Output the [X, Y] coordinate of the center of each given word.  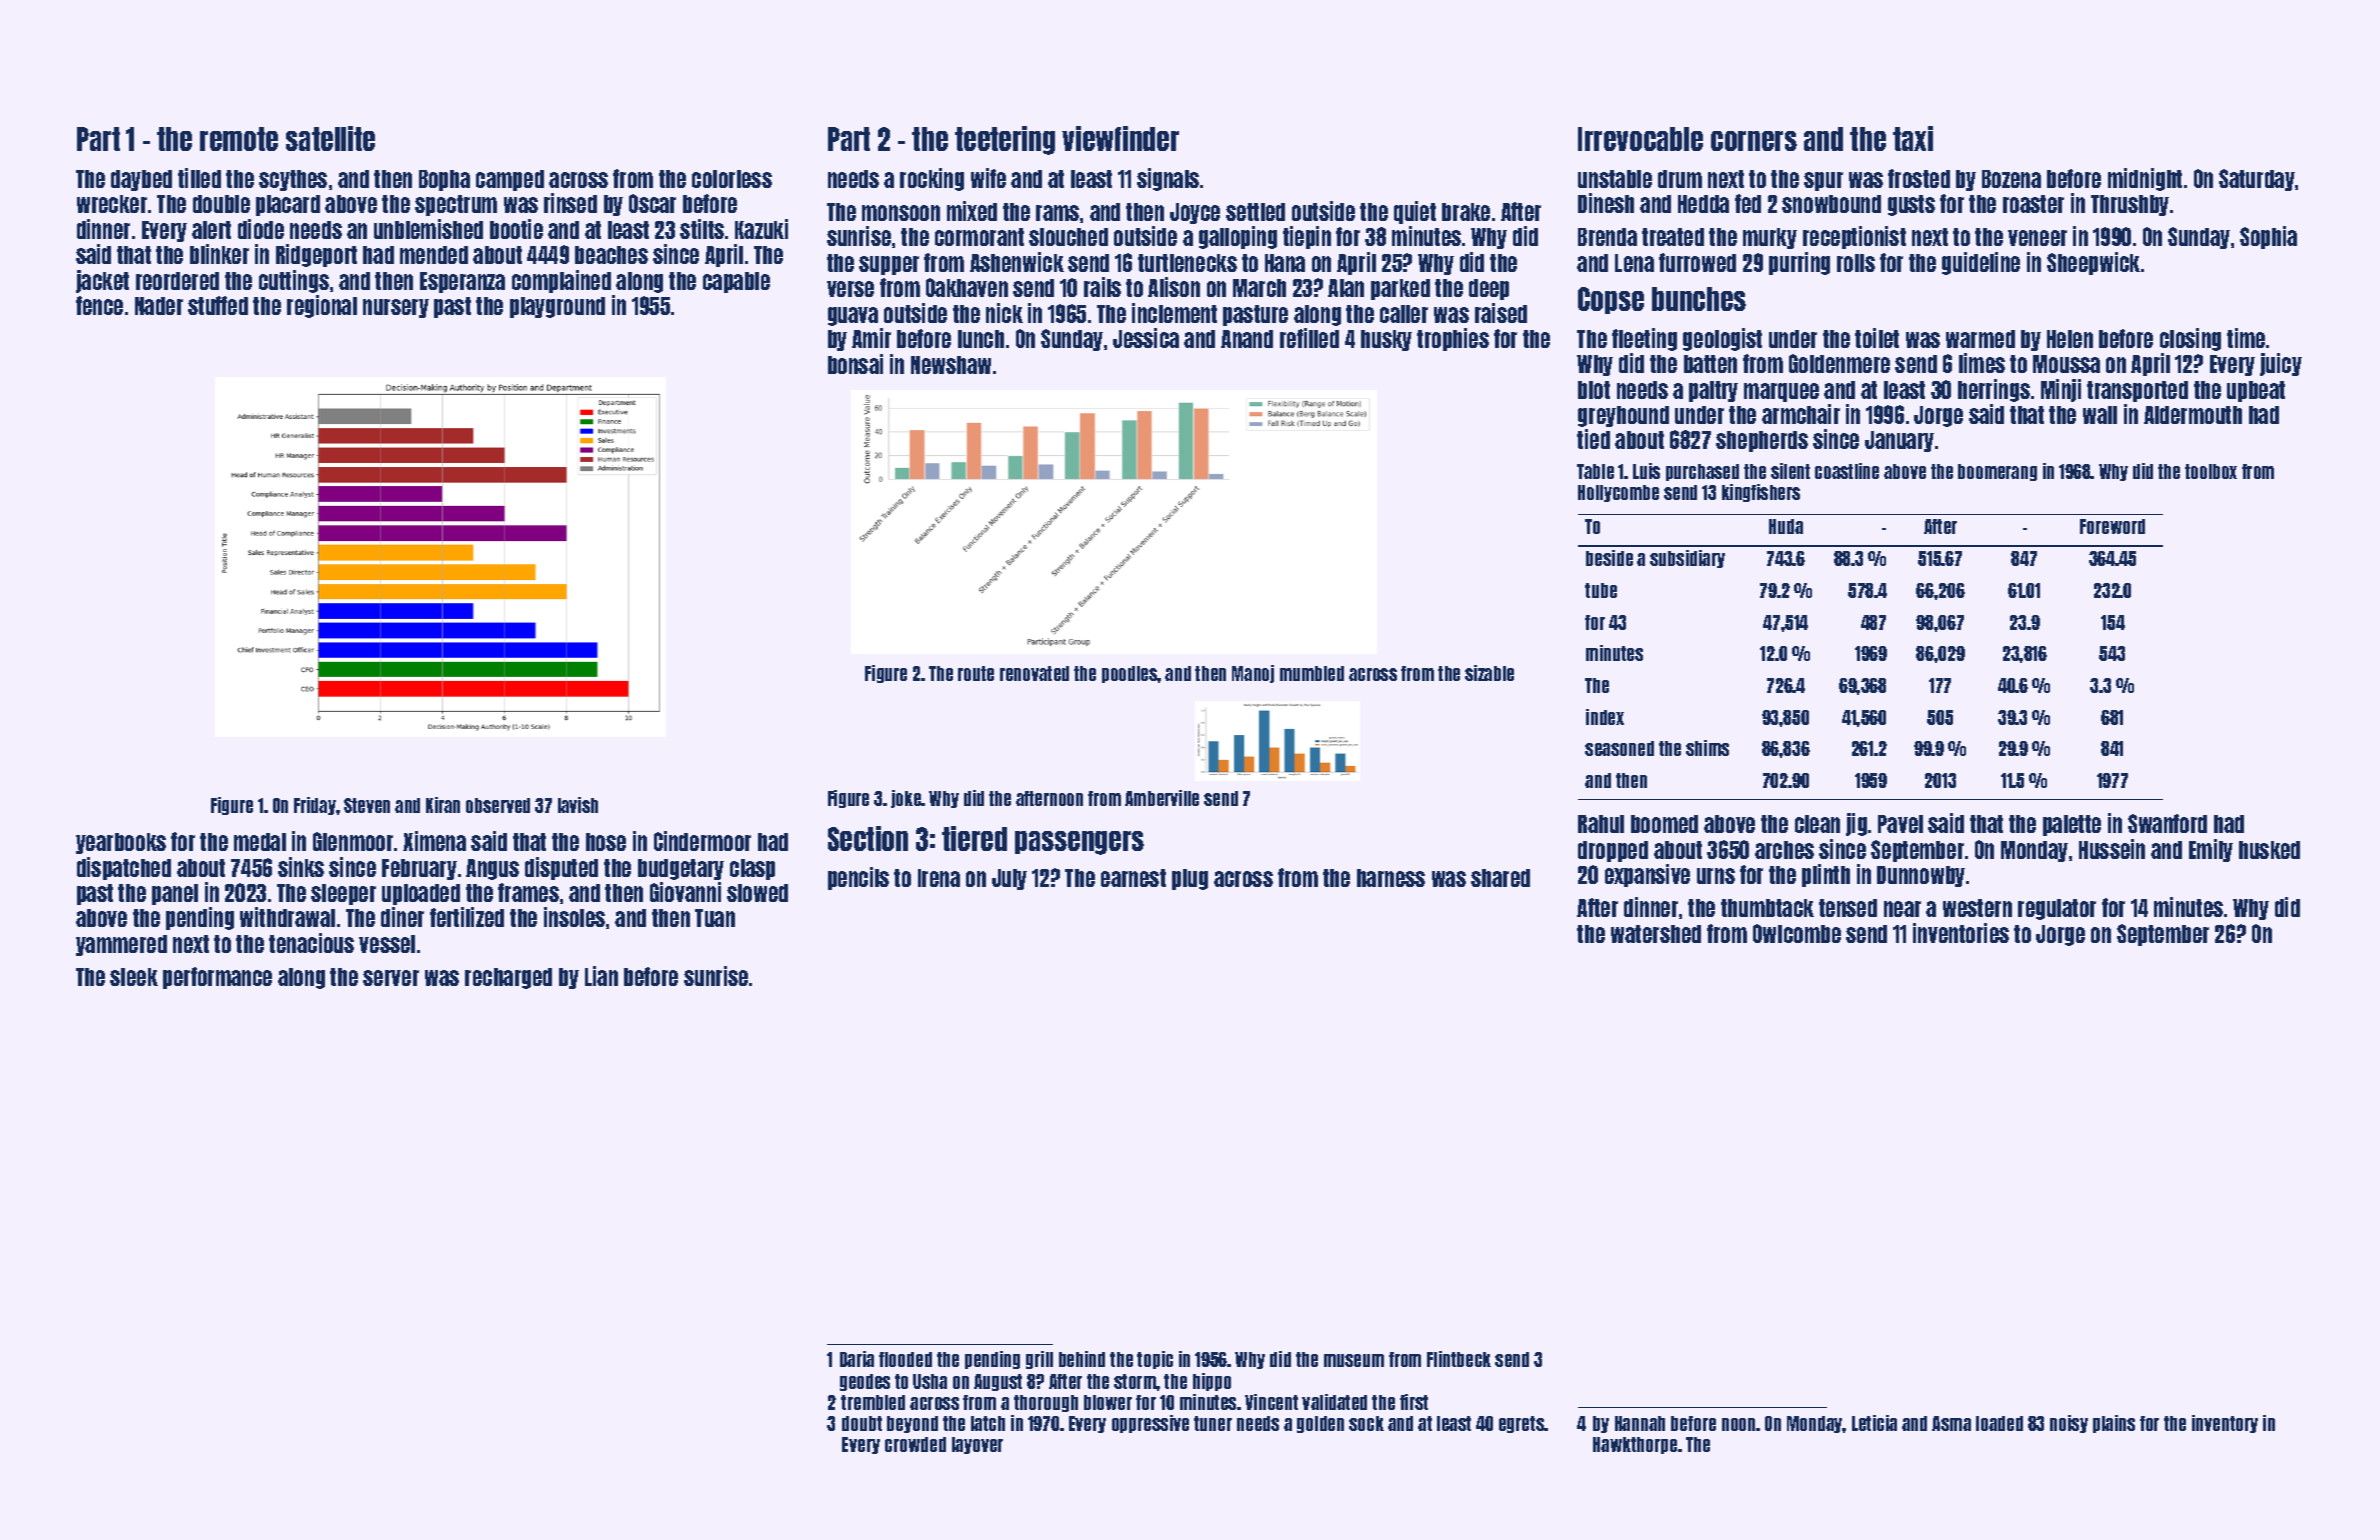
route [976, 673]
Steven [367, 805]
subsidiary [1687, 559]
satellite [330, 138]
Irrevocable [1640, 139]
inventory [2225, 1424]
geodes [865, 1382]
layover [977, 1445]
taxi [1913, 138]
